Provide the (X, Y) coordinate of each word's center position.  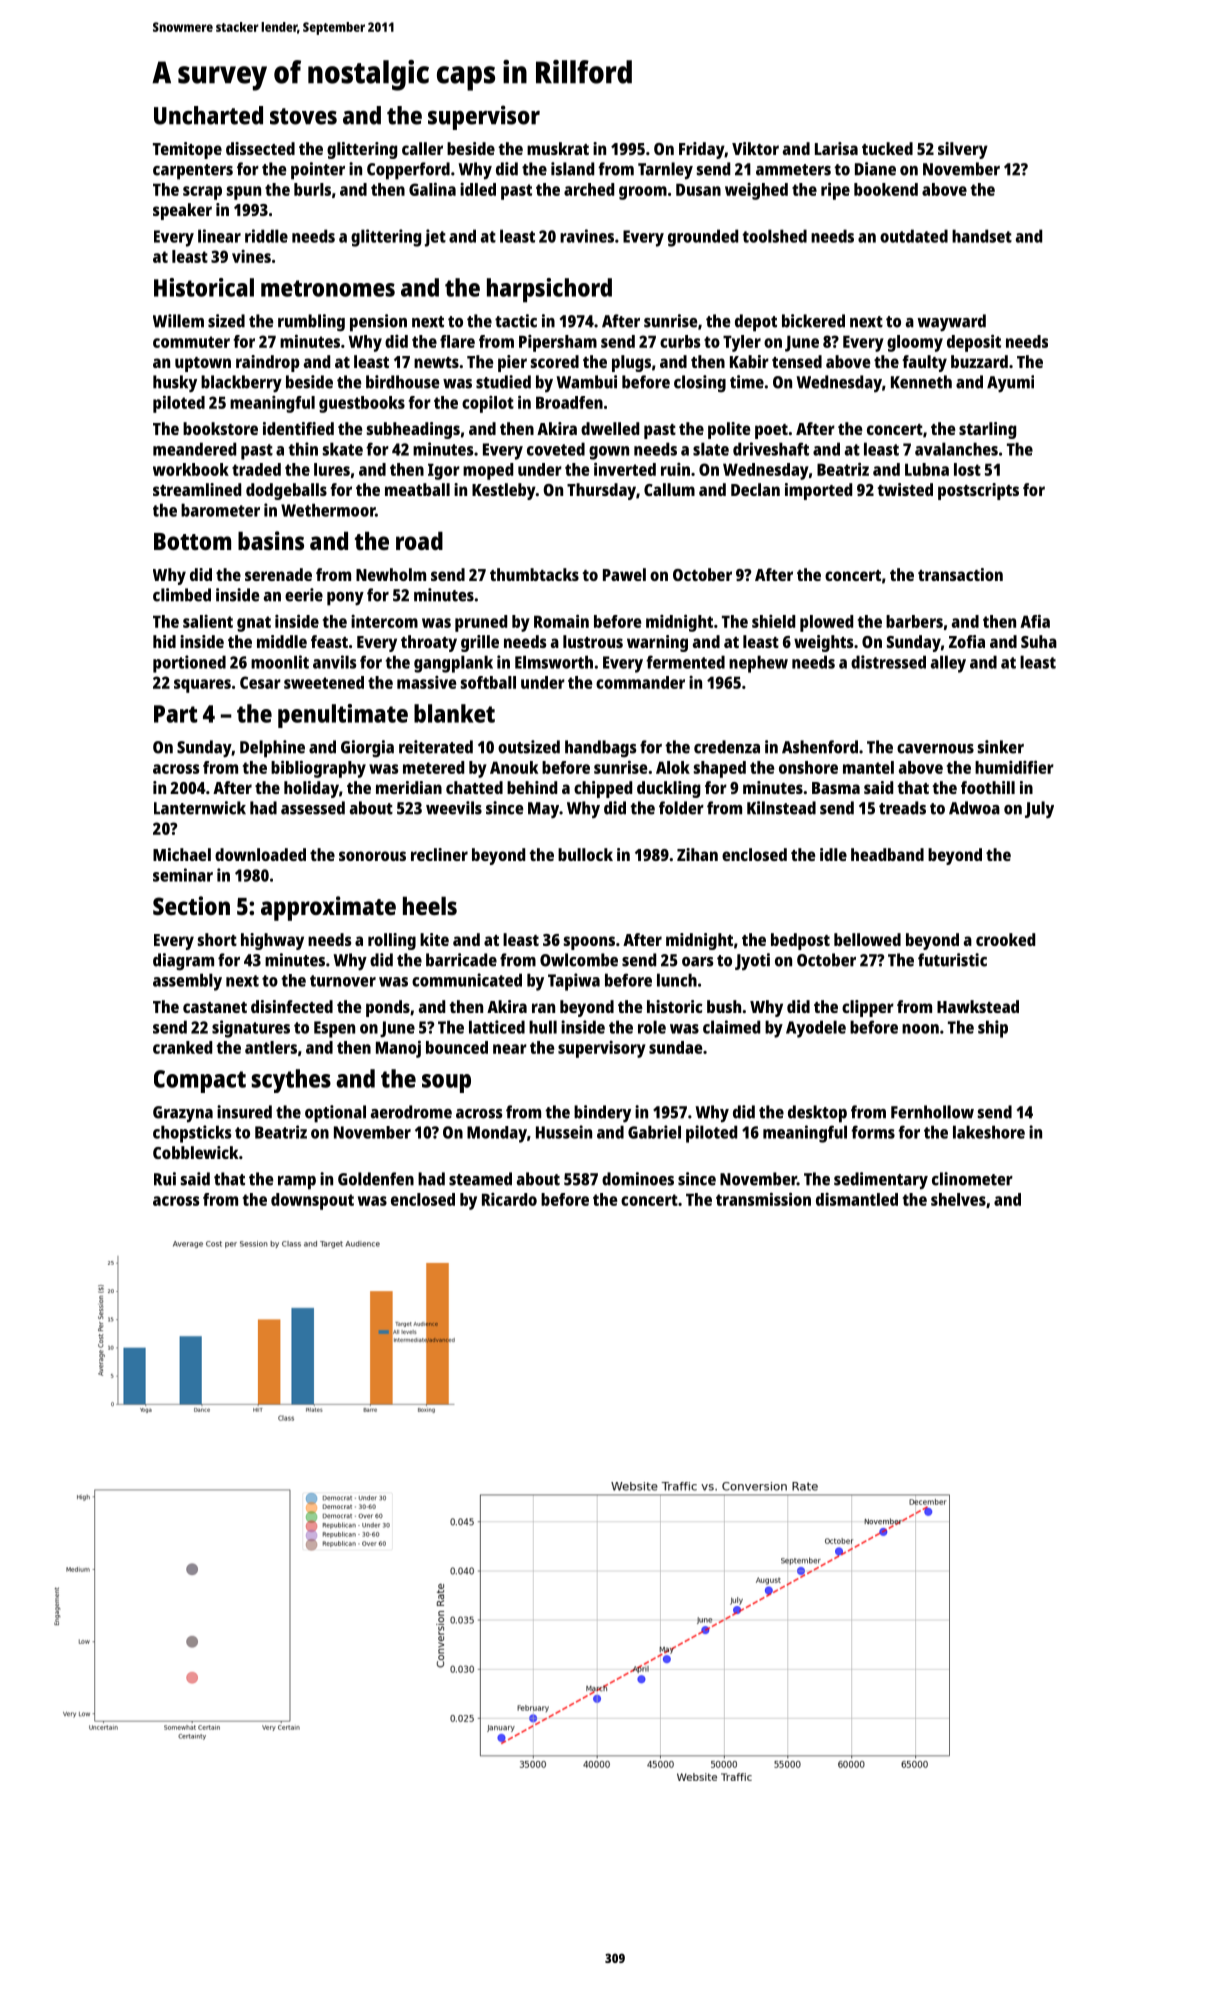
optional (335, 1114)
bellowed (867, 939)
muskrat (558, 148)
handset (982, 236)
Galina (432, 189)
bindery (602, 1114)
